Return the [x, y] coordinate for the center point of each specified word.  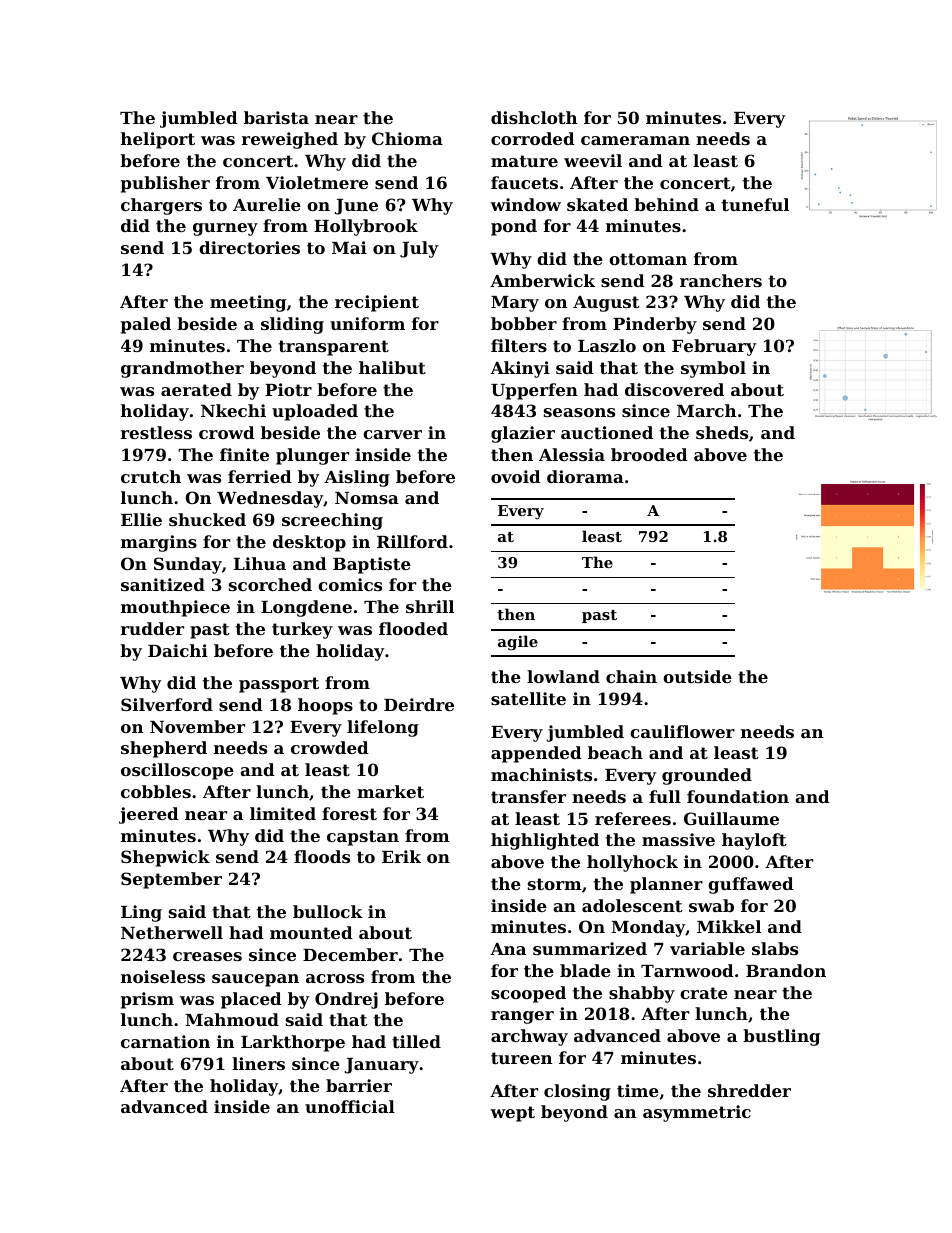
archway [529, 1037]
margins [159, 543]
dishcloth [534, 117]
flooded [413, 628]
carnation [165, 1041]
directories [249, 247]
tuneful [755, 204]
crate [704, 993]
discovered [674, 389]
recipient [377, 303]
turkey [302, 630]
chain [631, 676]
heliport [158, 140]
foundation [738, 796]
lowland [563, 676]
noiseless [163, 976]
